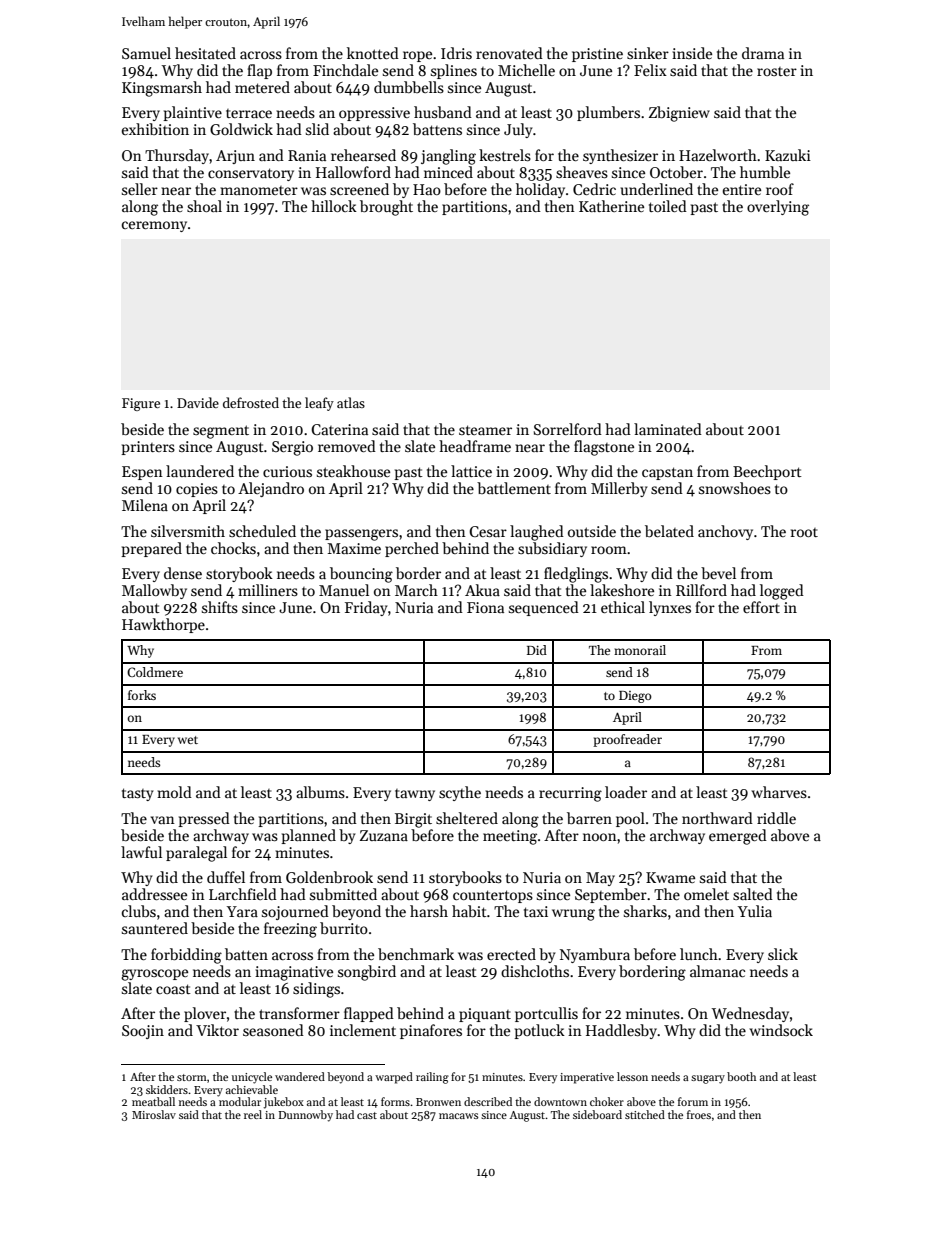 Image resolution: width=952 pixels, height=1233 pixels. Describe the element at coordinates (154, 1114) in the document. I see `Miroslav` at that location.
